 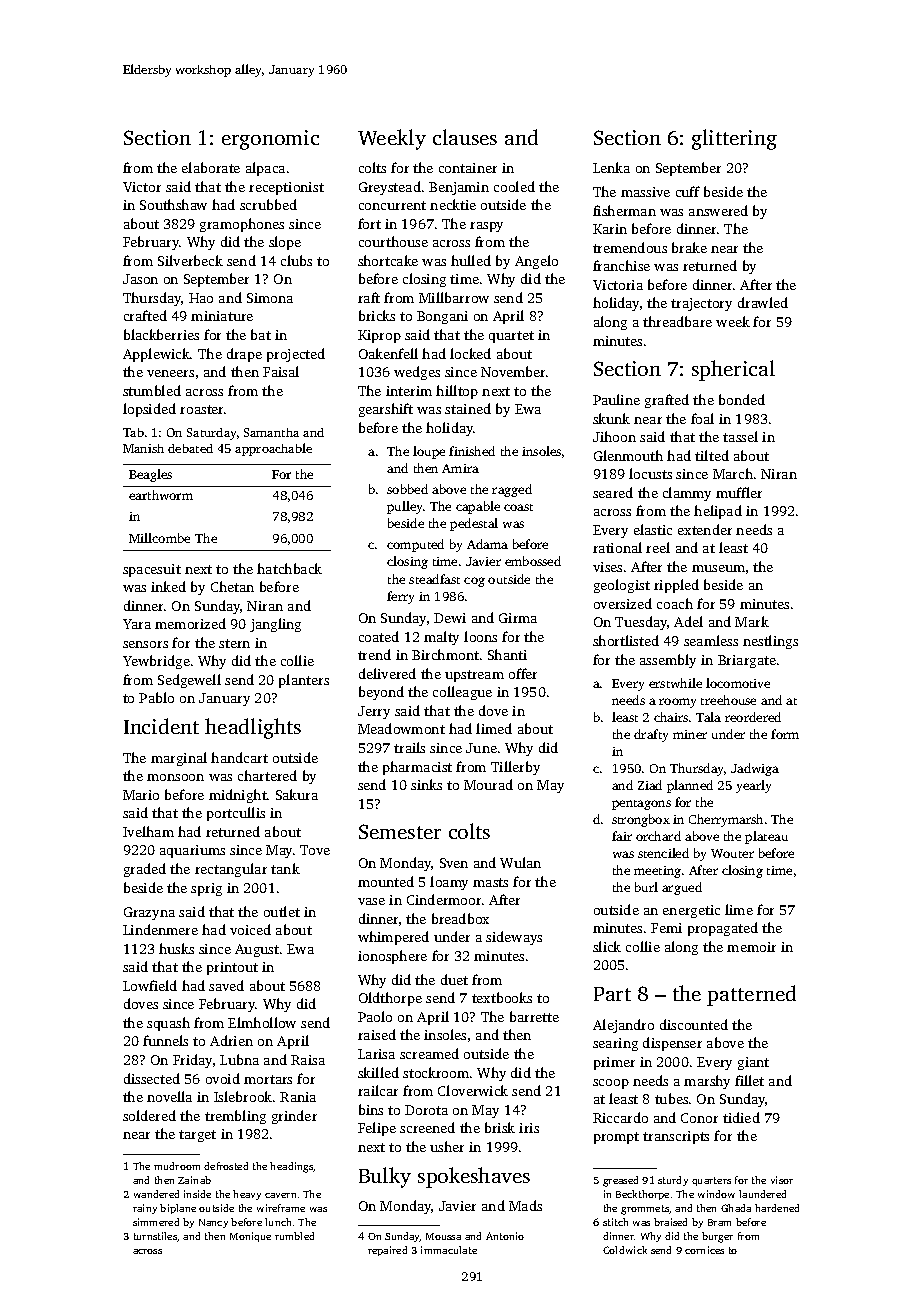 What do you see at coordinates (270, 140) in the document?
I see `ergonomic` at bounding box center [270, 140].
